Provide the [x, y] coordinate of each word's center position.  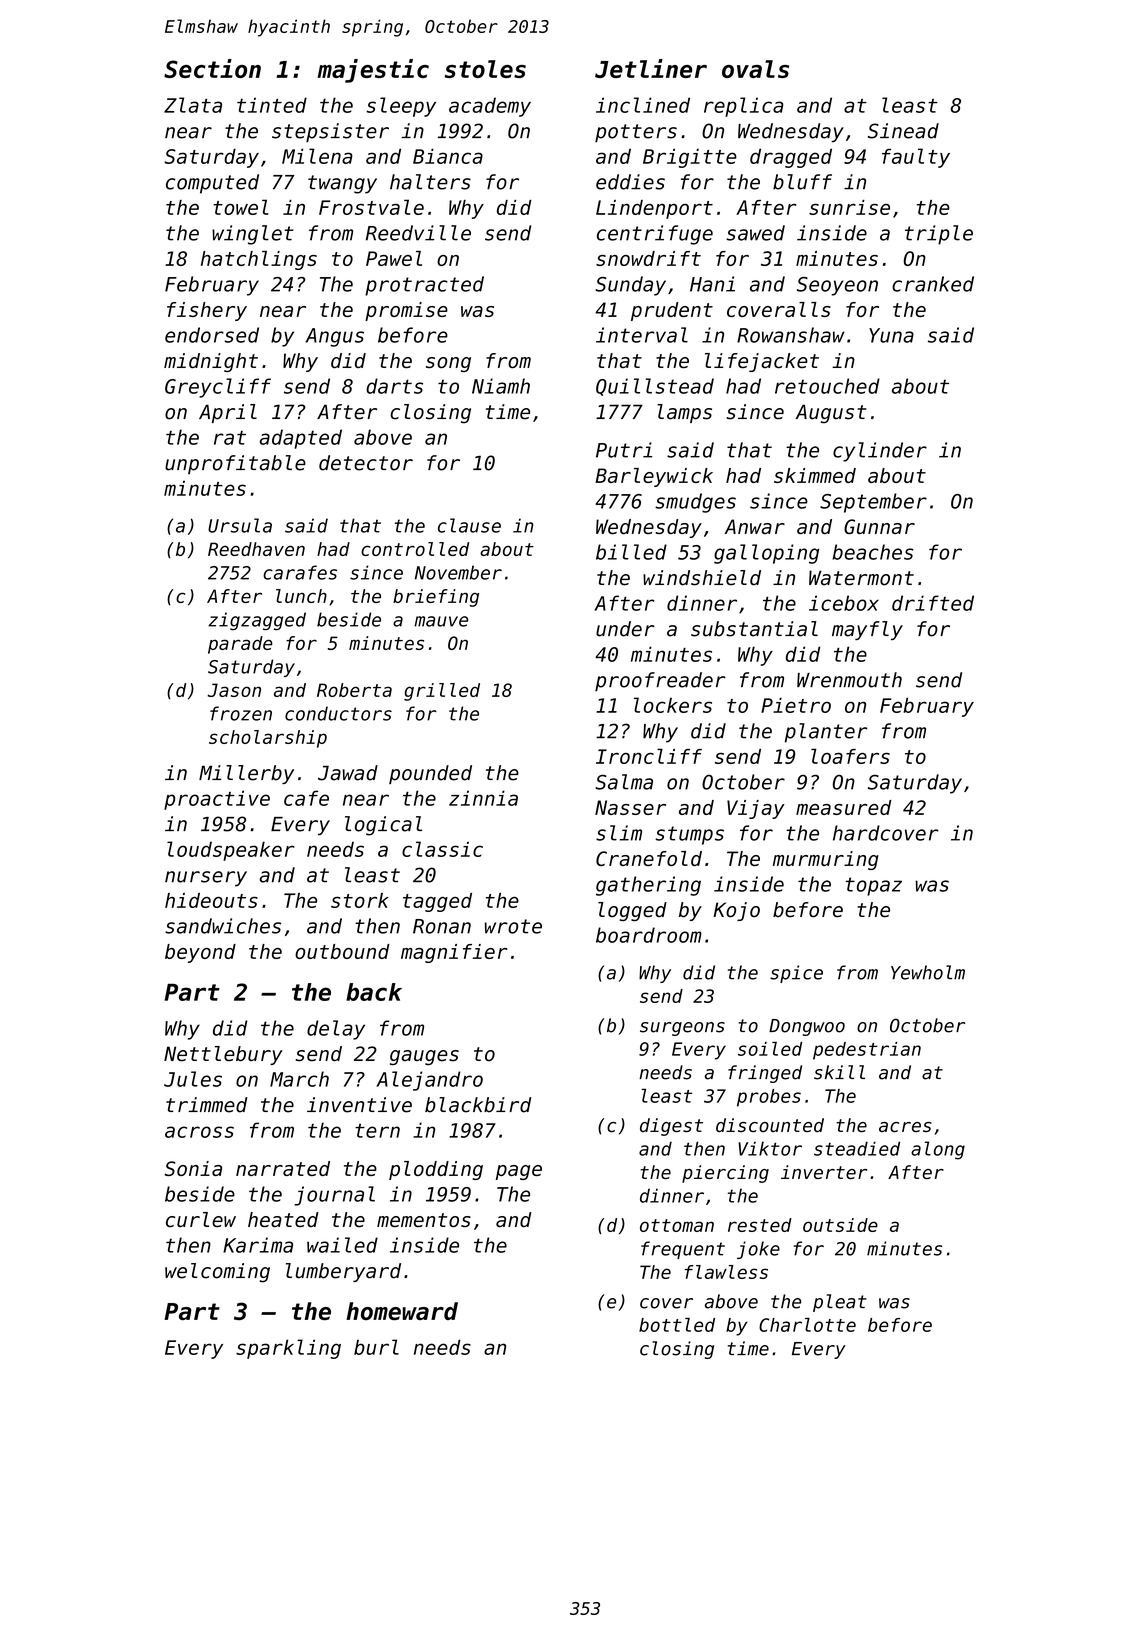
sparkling [288, 1349]
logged [632, 911]
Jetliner [651, 68]
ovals [755, 69]
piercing [725, 1174]
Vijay [756, 809]
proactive [217, 800]
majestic [373, 71]
